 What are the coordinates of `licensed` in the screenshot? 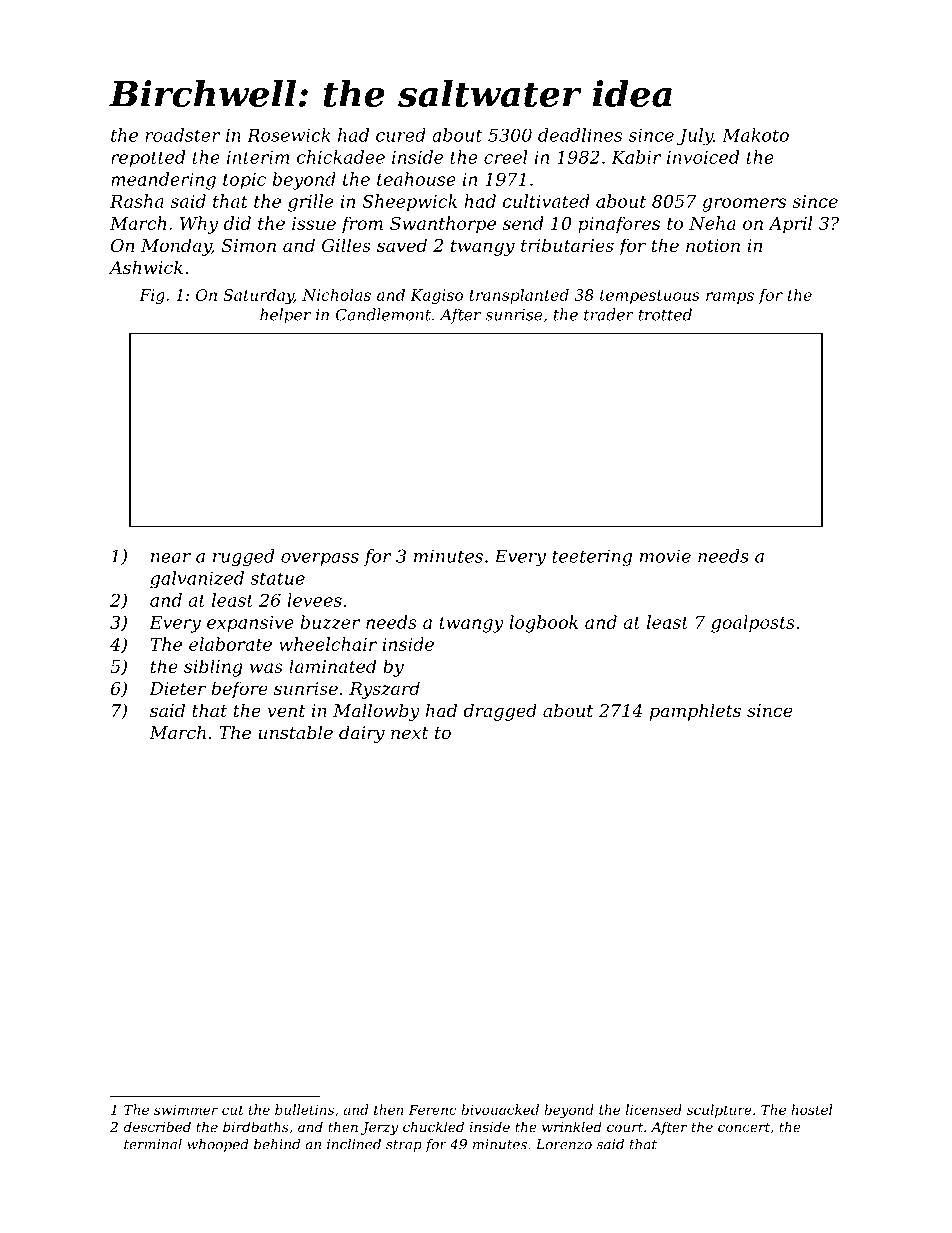 It's located at (654, 1109).
